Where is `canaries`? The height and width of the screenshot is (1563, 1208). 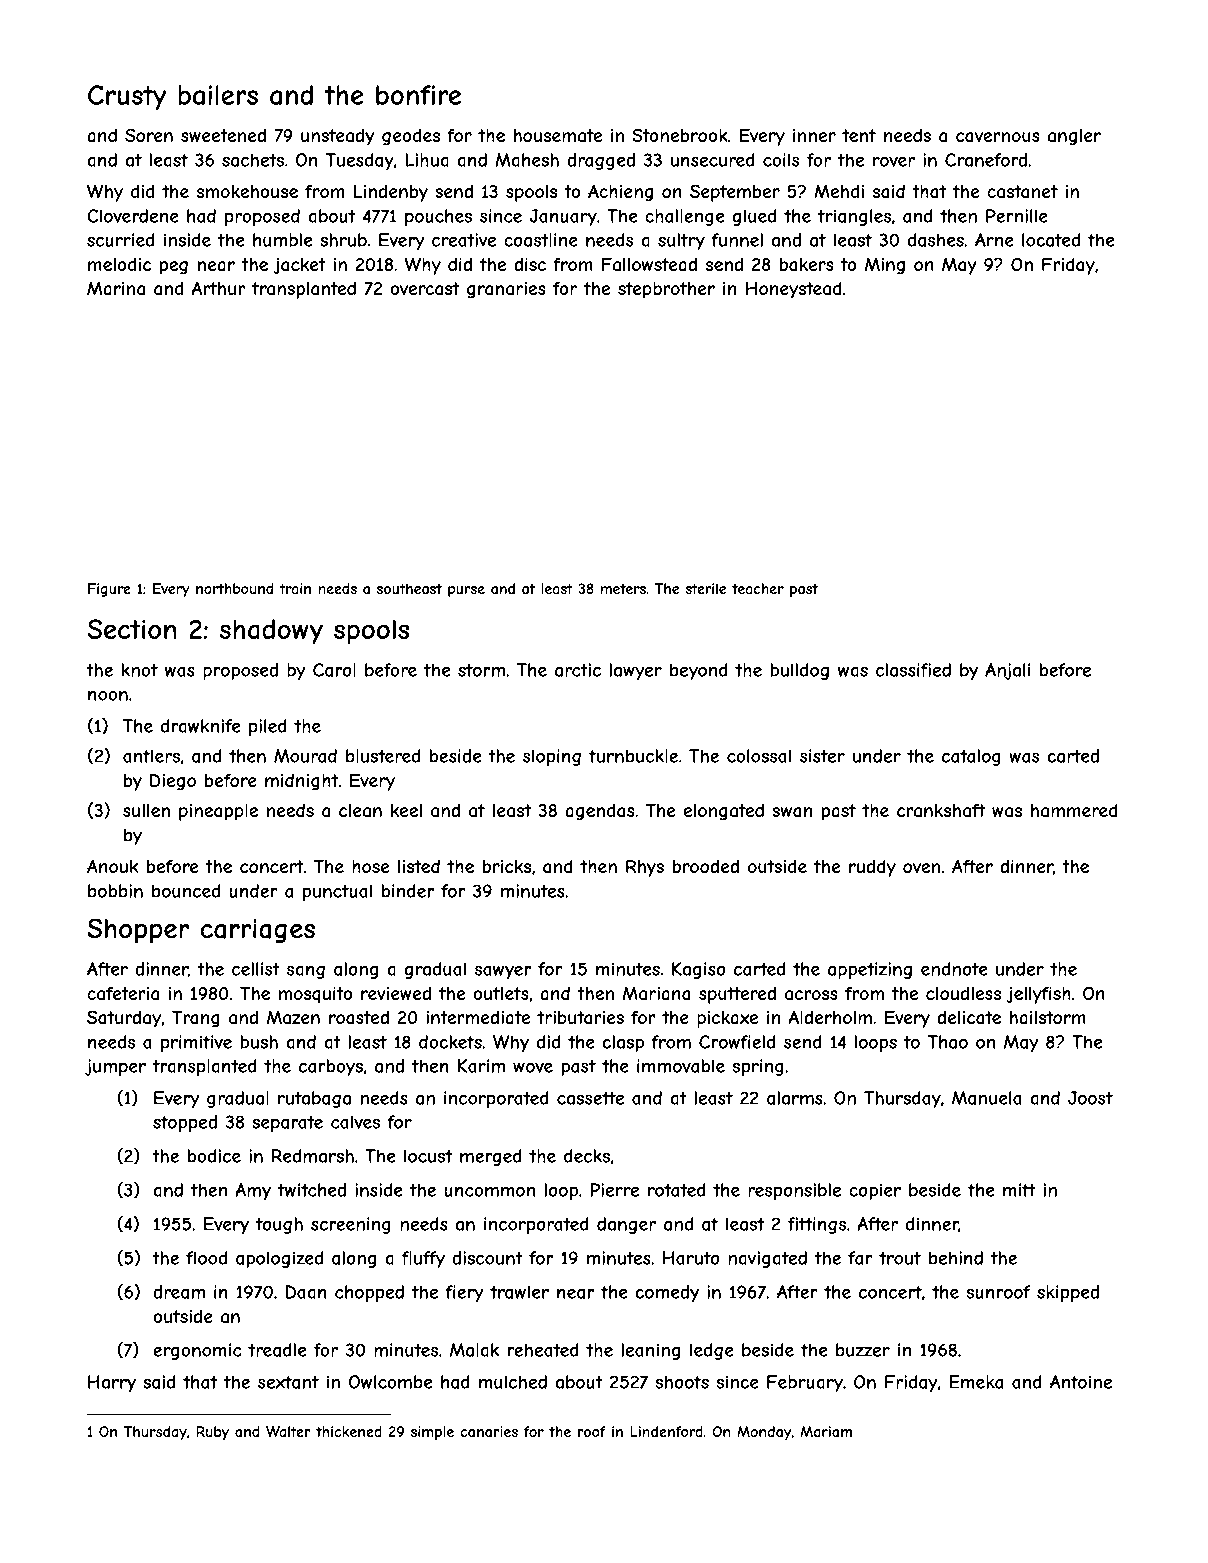
canaries is located at coordinates (489, 1431).
